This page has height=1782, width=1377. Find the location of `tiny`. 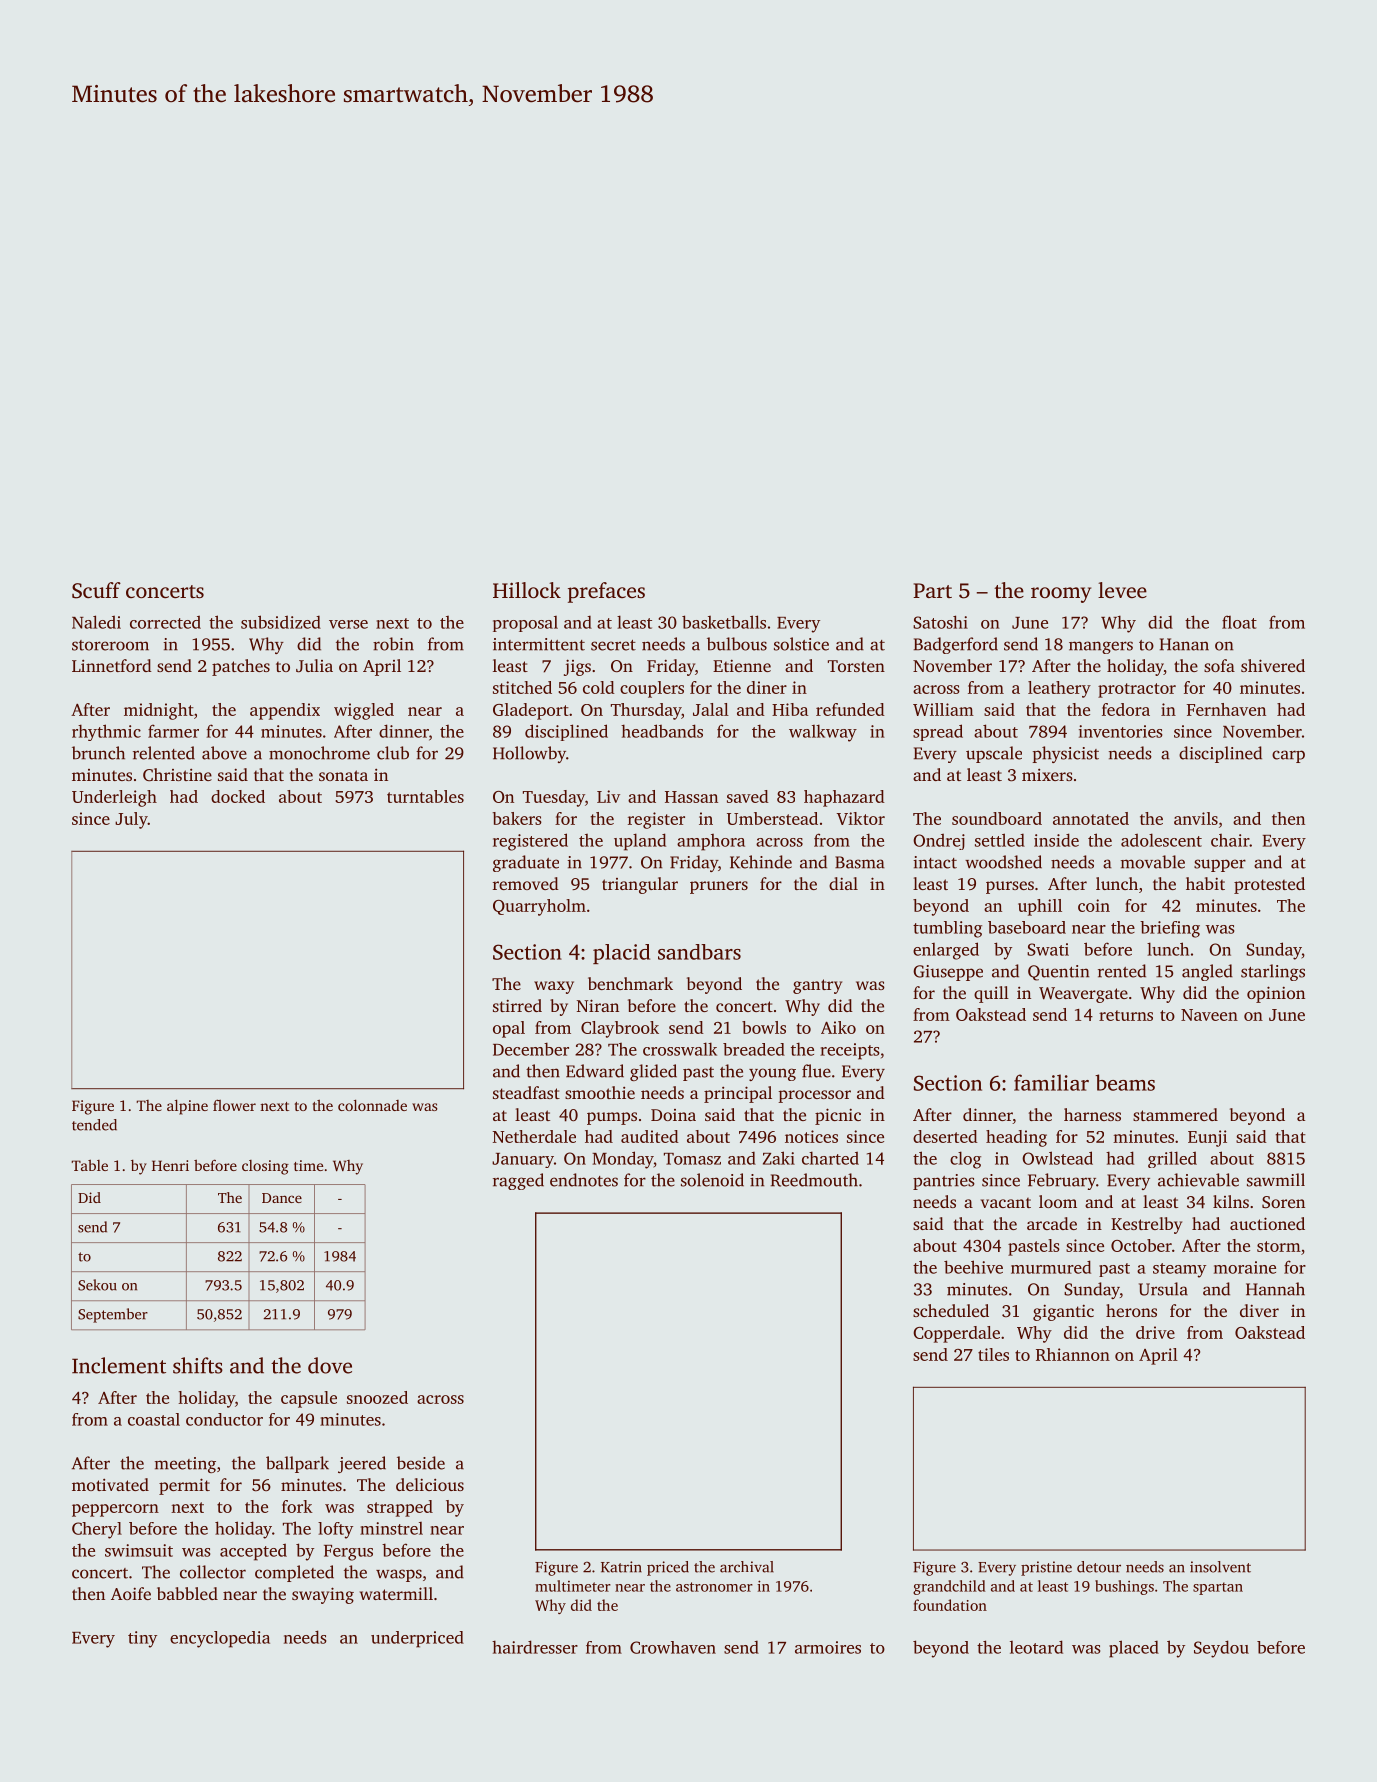

tiny is located at coordinates (142, 1639).
